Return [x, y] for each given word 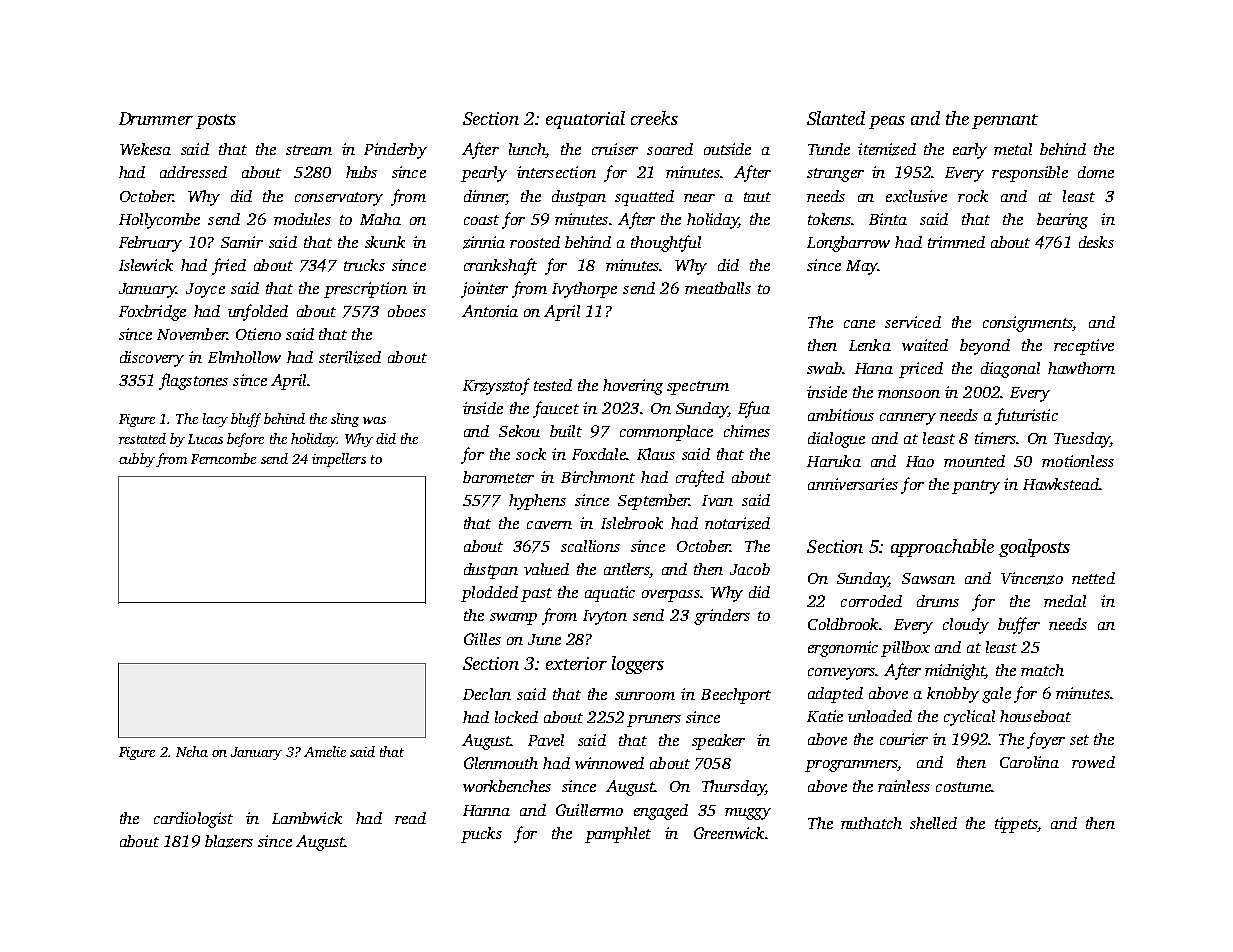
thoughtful [666, 243]
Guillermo [589, 810]
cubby [137, 460]
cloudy [966, 626]
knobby [953, 695]
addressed [193, 172]
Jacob [750, 569]
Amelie [325, 751]
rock [973, 196]
